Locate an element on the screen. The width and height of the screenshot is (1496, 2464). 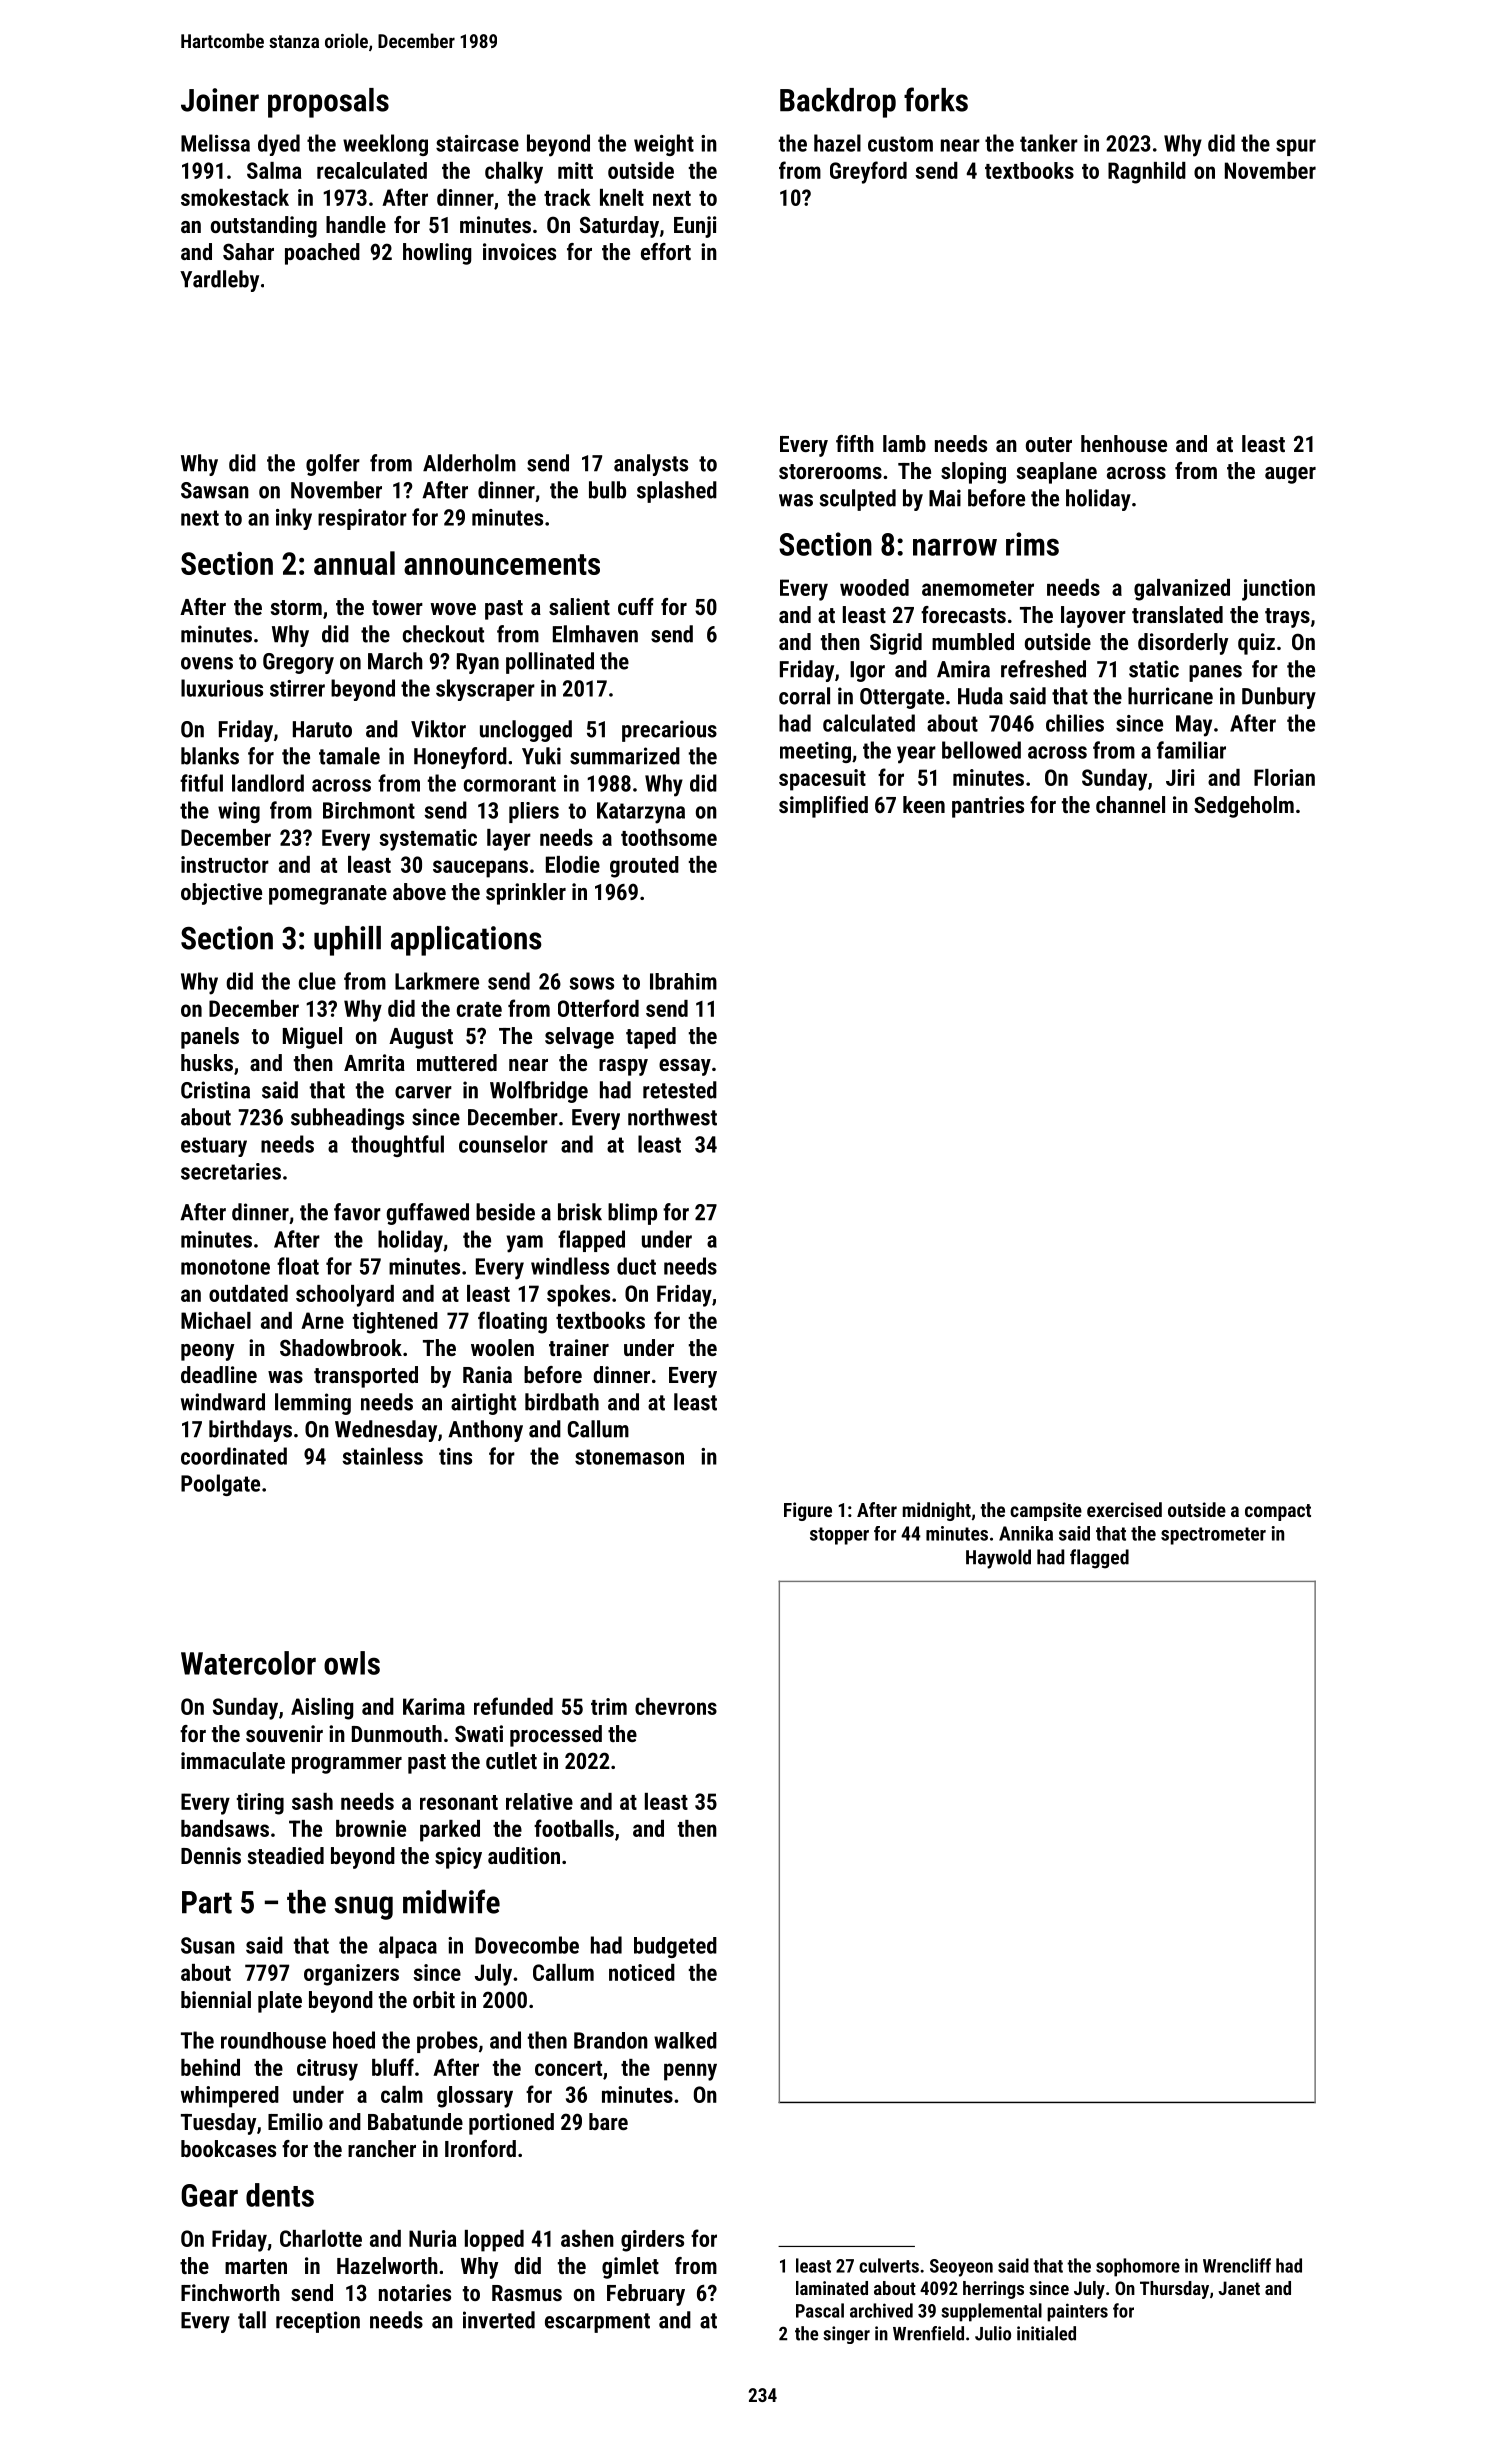
Haywold is located at coordinates (998, 1559).
